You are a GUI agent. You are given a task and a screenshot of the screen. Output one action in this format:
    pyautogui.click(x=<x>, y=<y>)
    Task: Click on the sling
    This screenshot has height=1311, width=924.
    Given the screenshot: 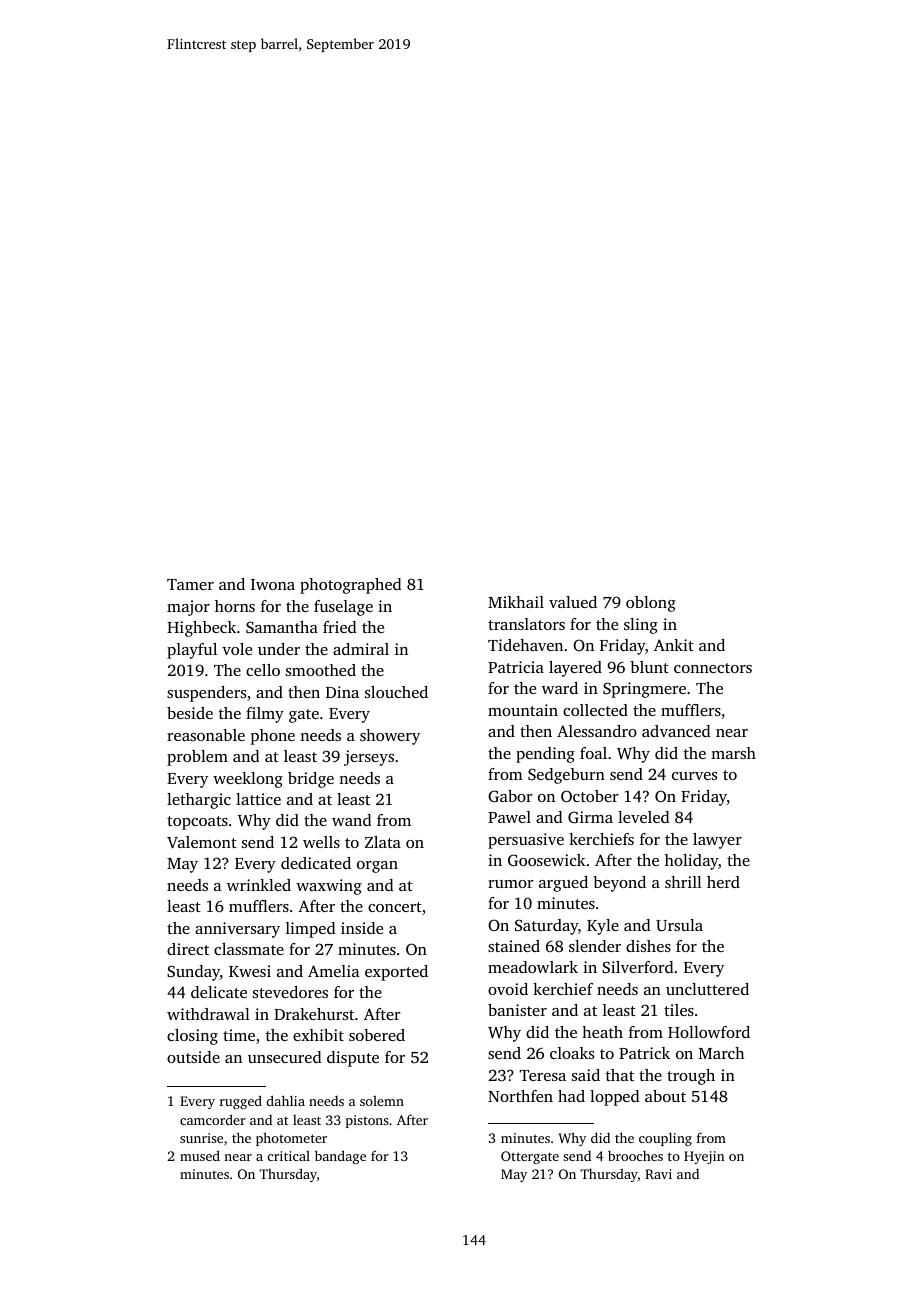 What is the action you would take?
    pyautogui.click(x=641, y=626)
